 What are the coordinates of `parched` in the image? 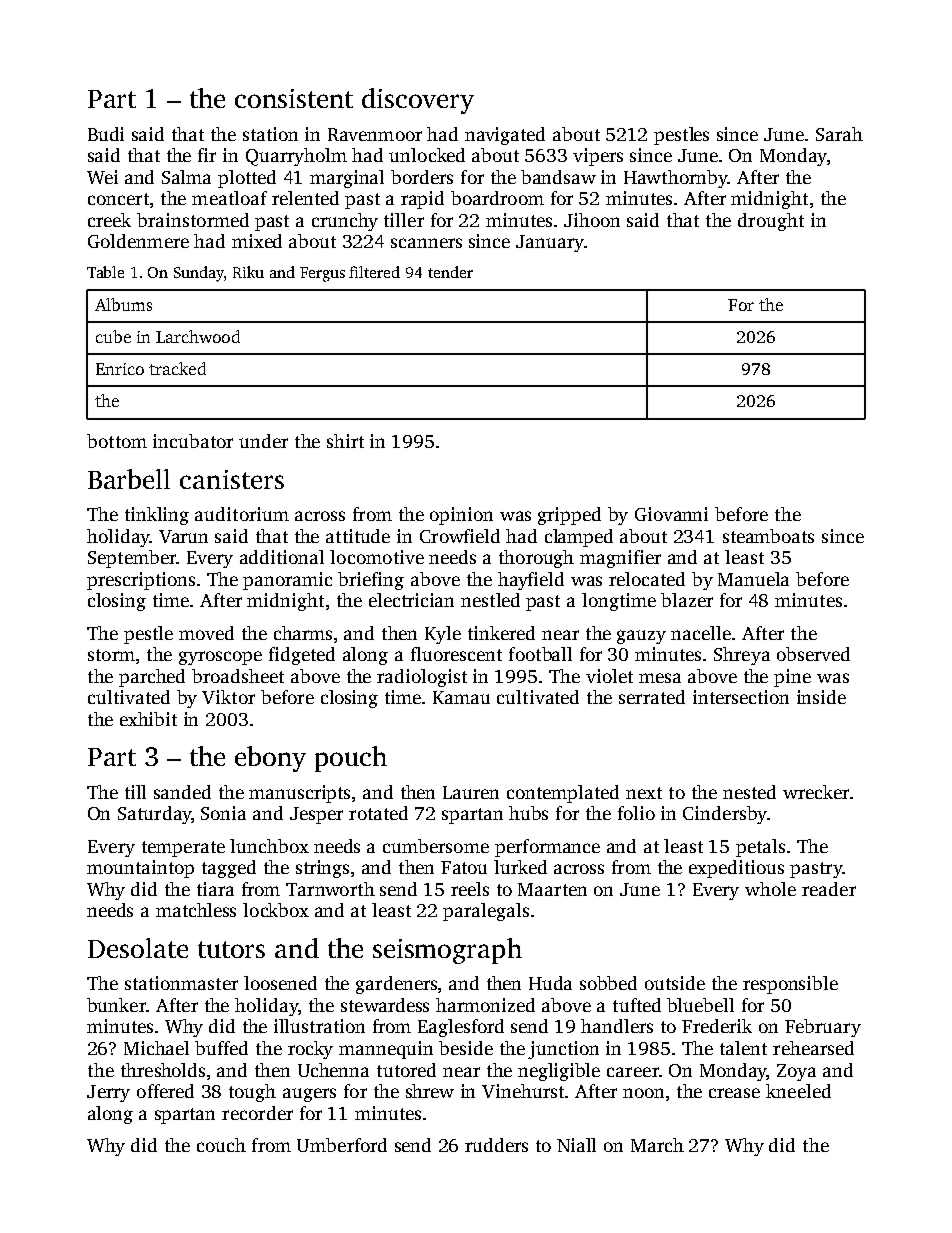 It's located at (152, 678).
